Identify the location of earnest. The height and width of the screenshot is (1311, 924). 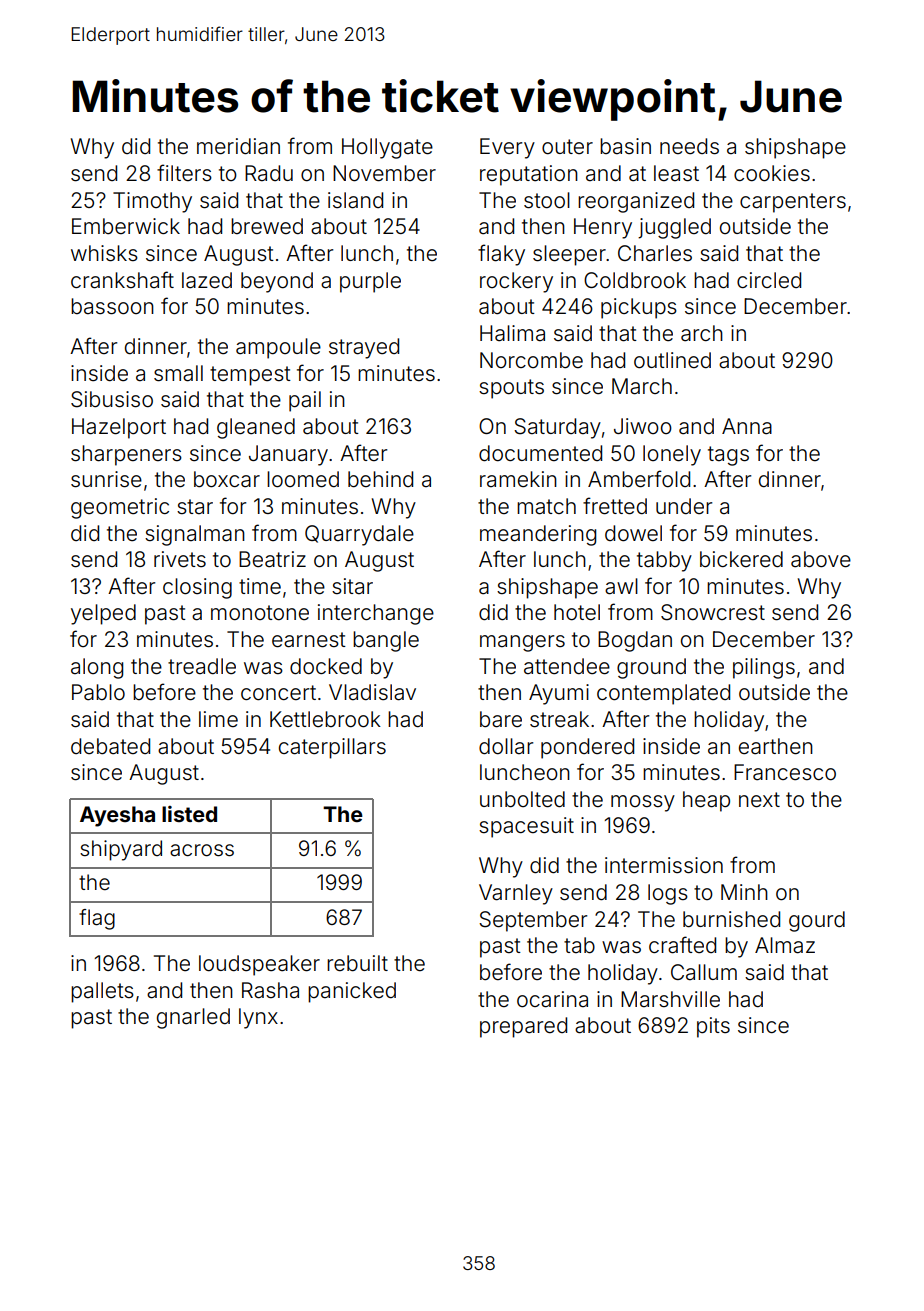
(309, 640).
